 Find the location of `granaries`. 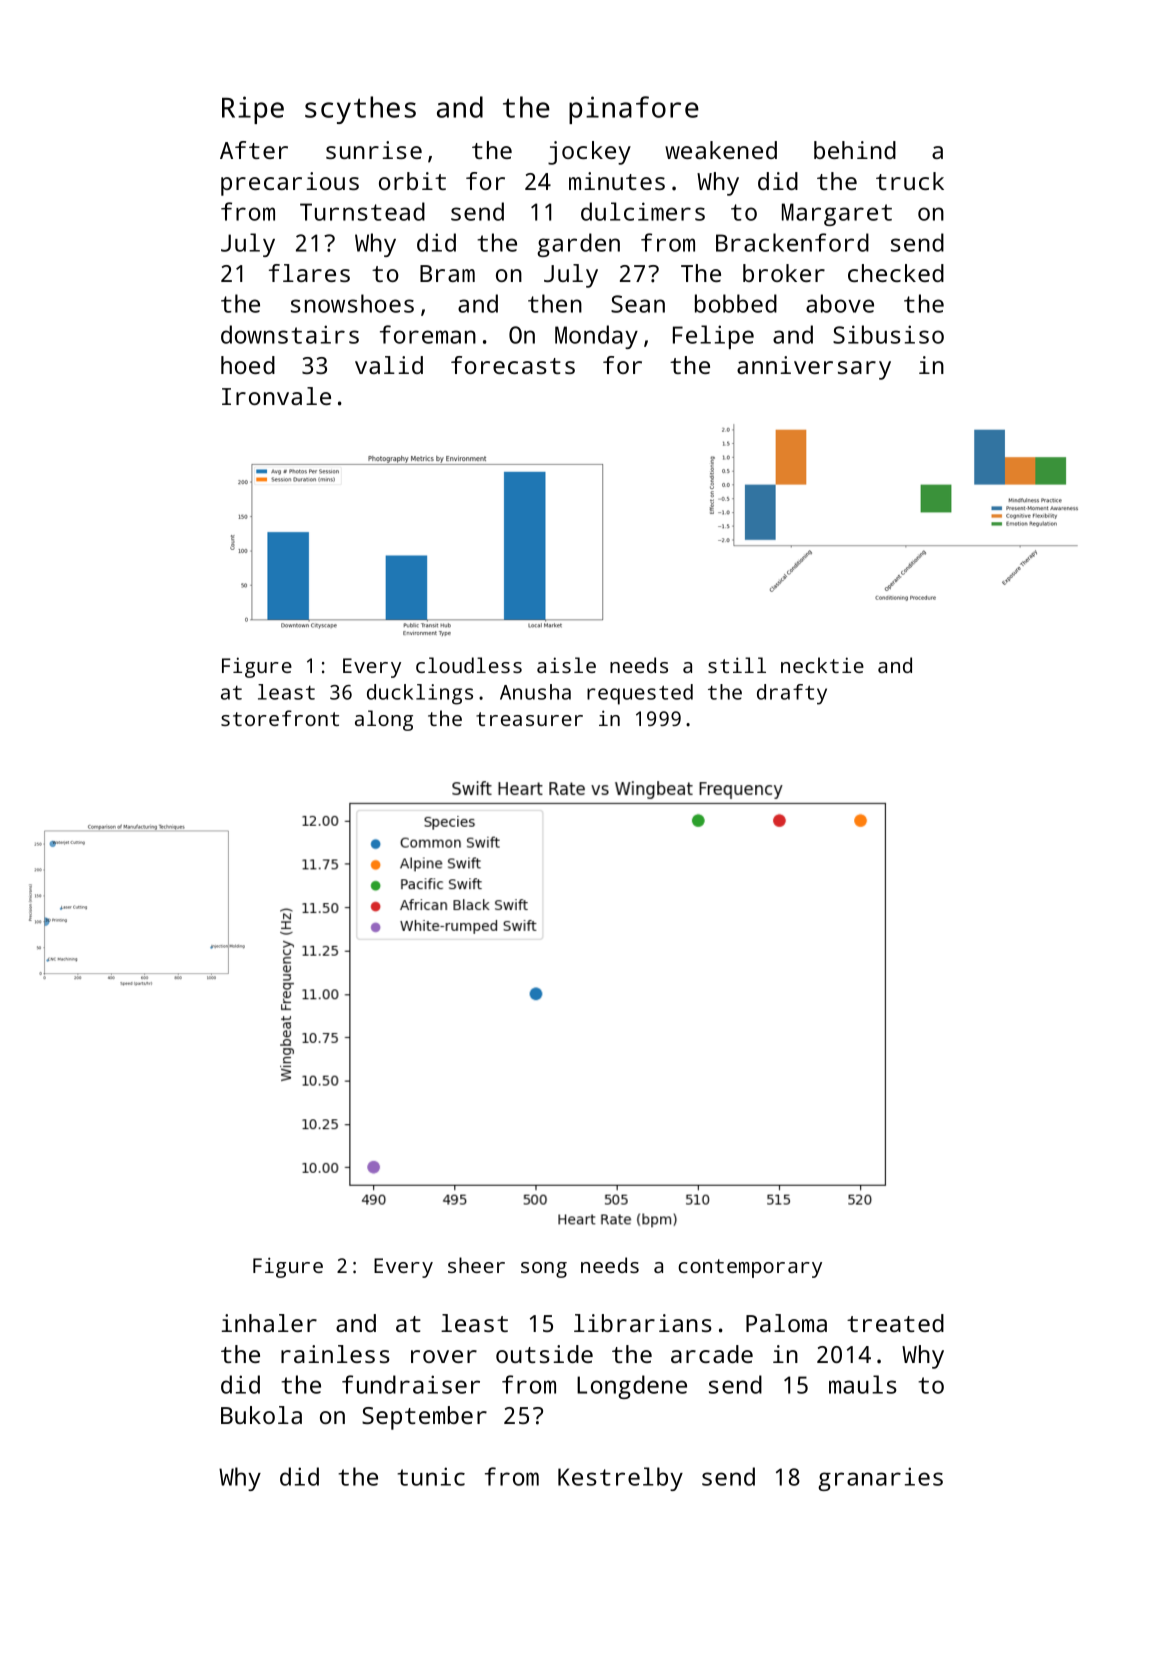

granaries is located at coordinates (880, 1479).
